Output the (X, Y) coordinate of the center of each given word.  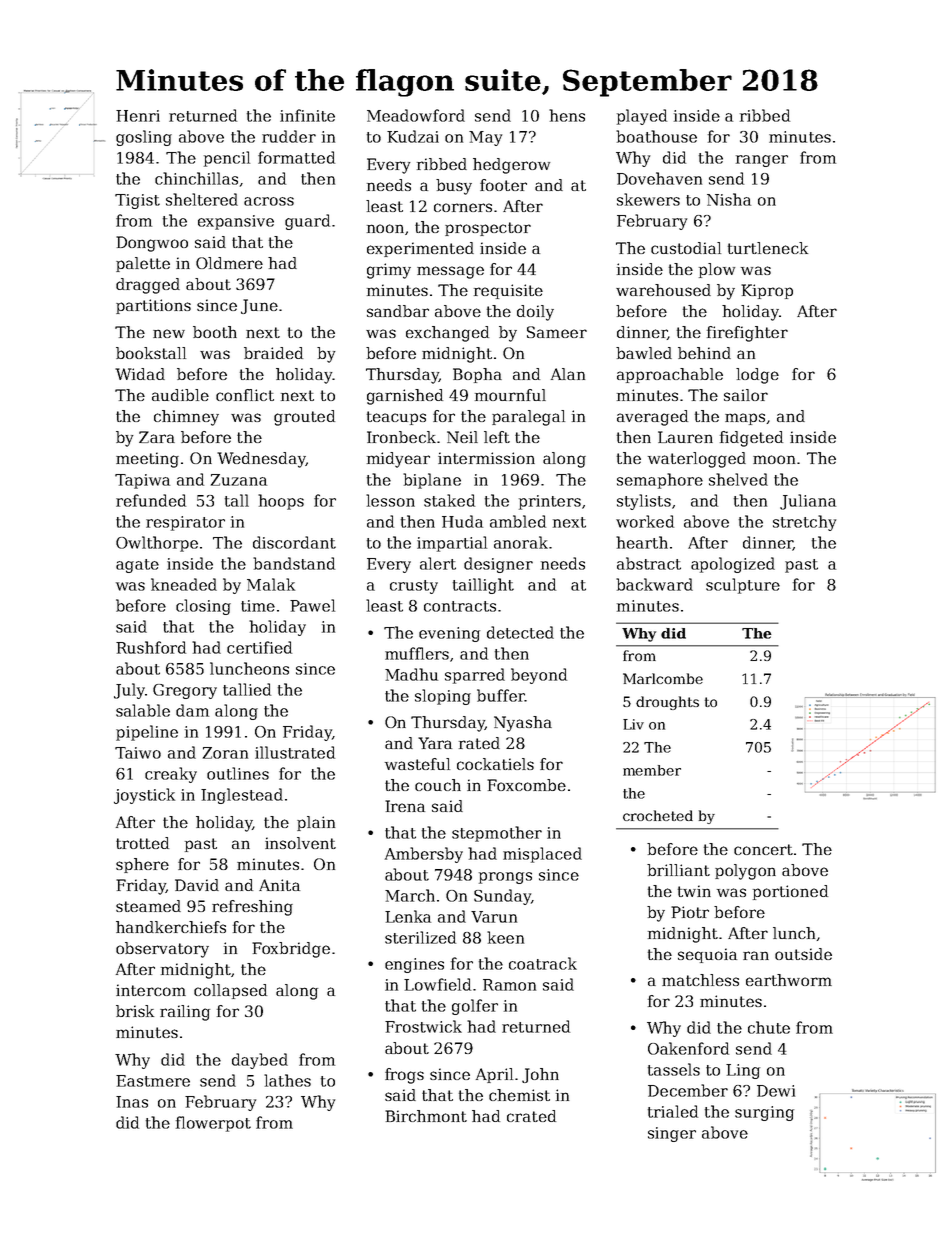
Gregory (185, 691)
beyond (539, 676)
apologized (733, 565)
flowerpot (213, 1124)
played (642, 117)
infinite (307, 115)
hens (567, 115)
